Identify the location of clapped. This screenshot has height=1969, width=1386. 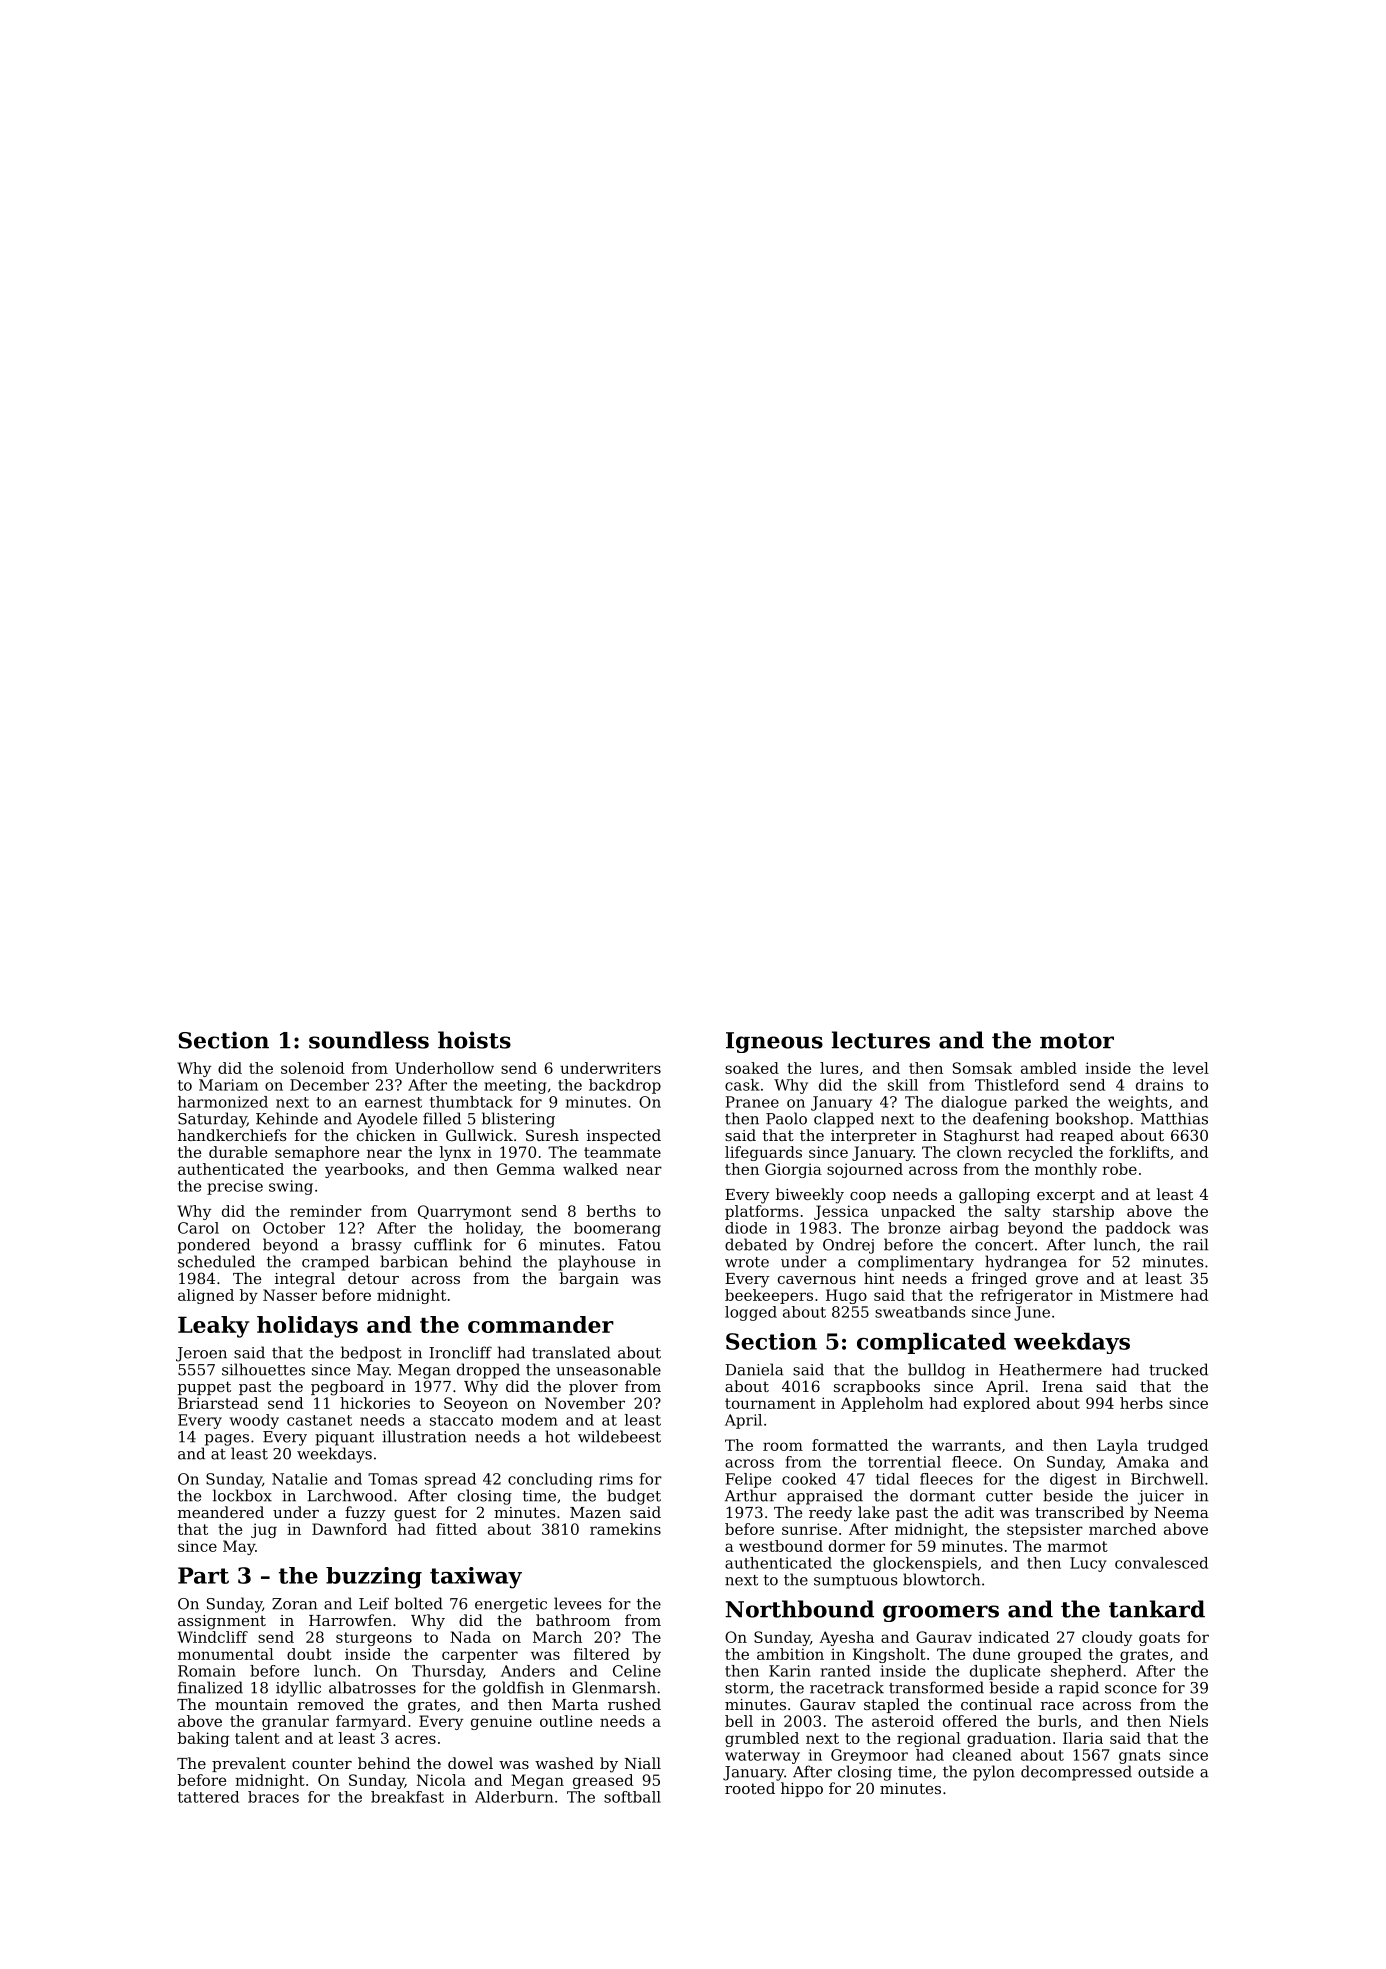
(844, 1120).
